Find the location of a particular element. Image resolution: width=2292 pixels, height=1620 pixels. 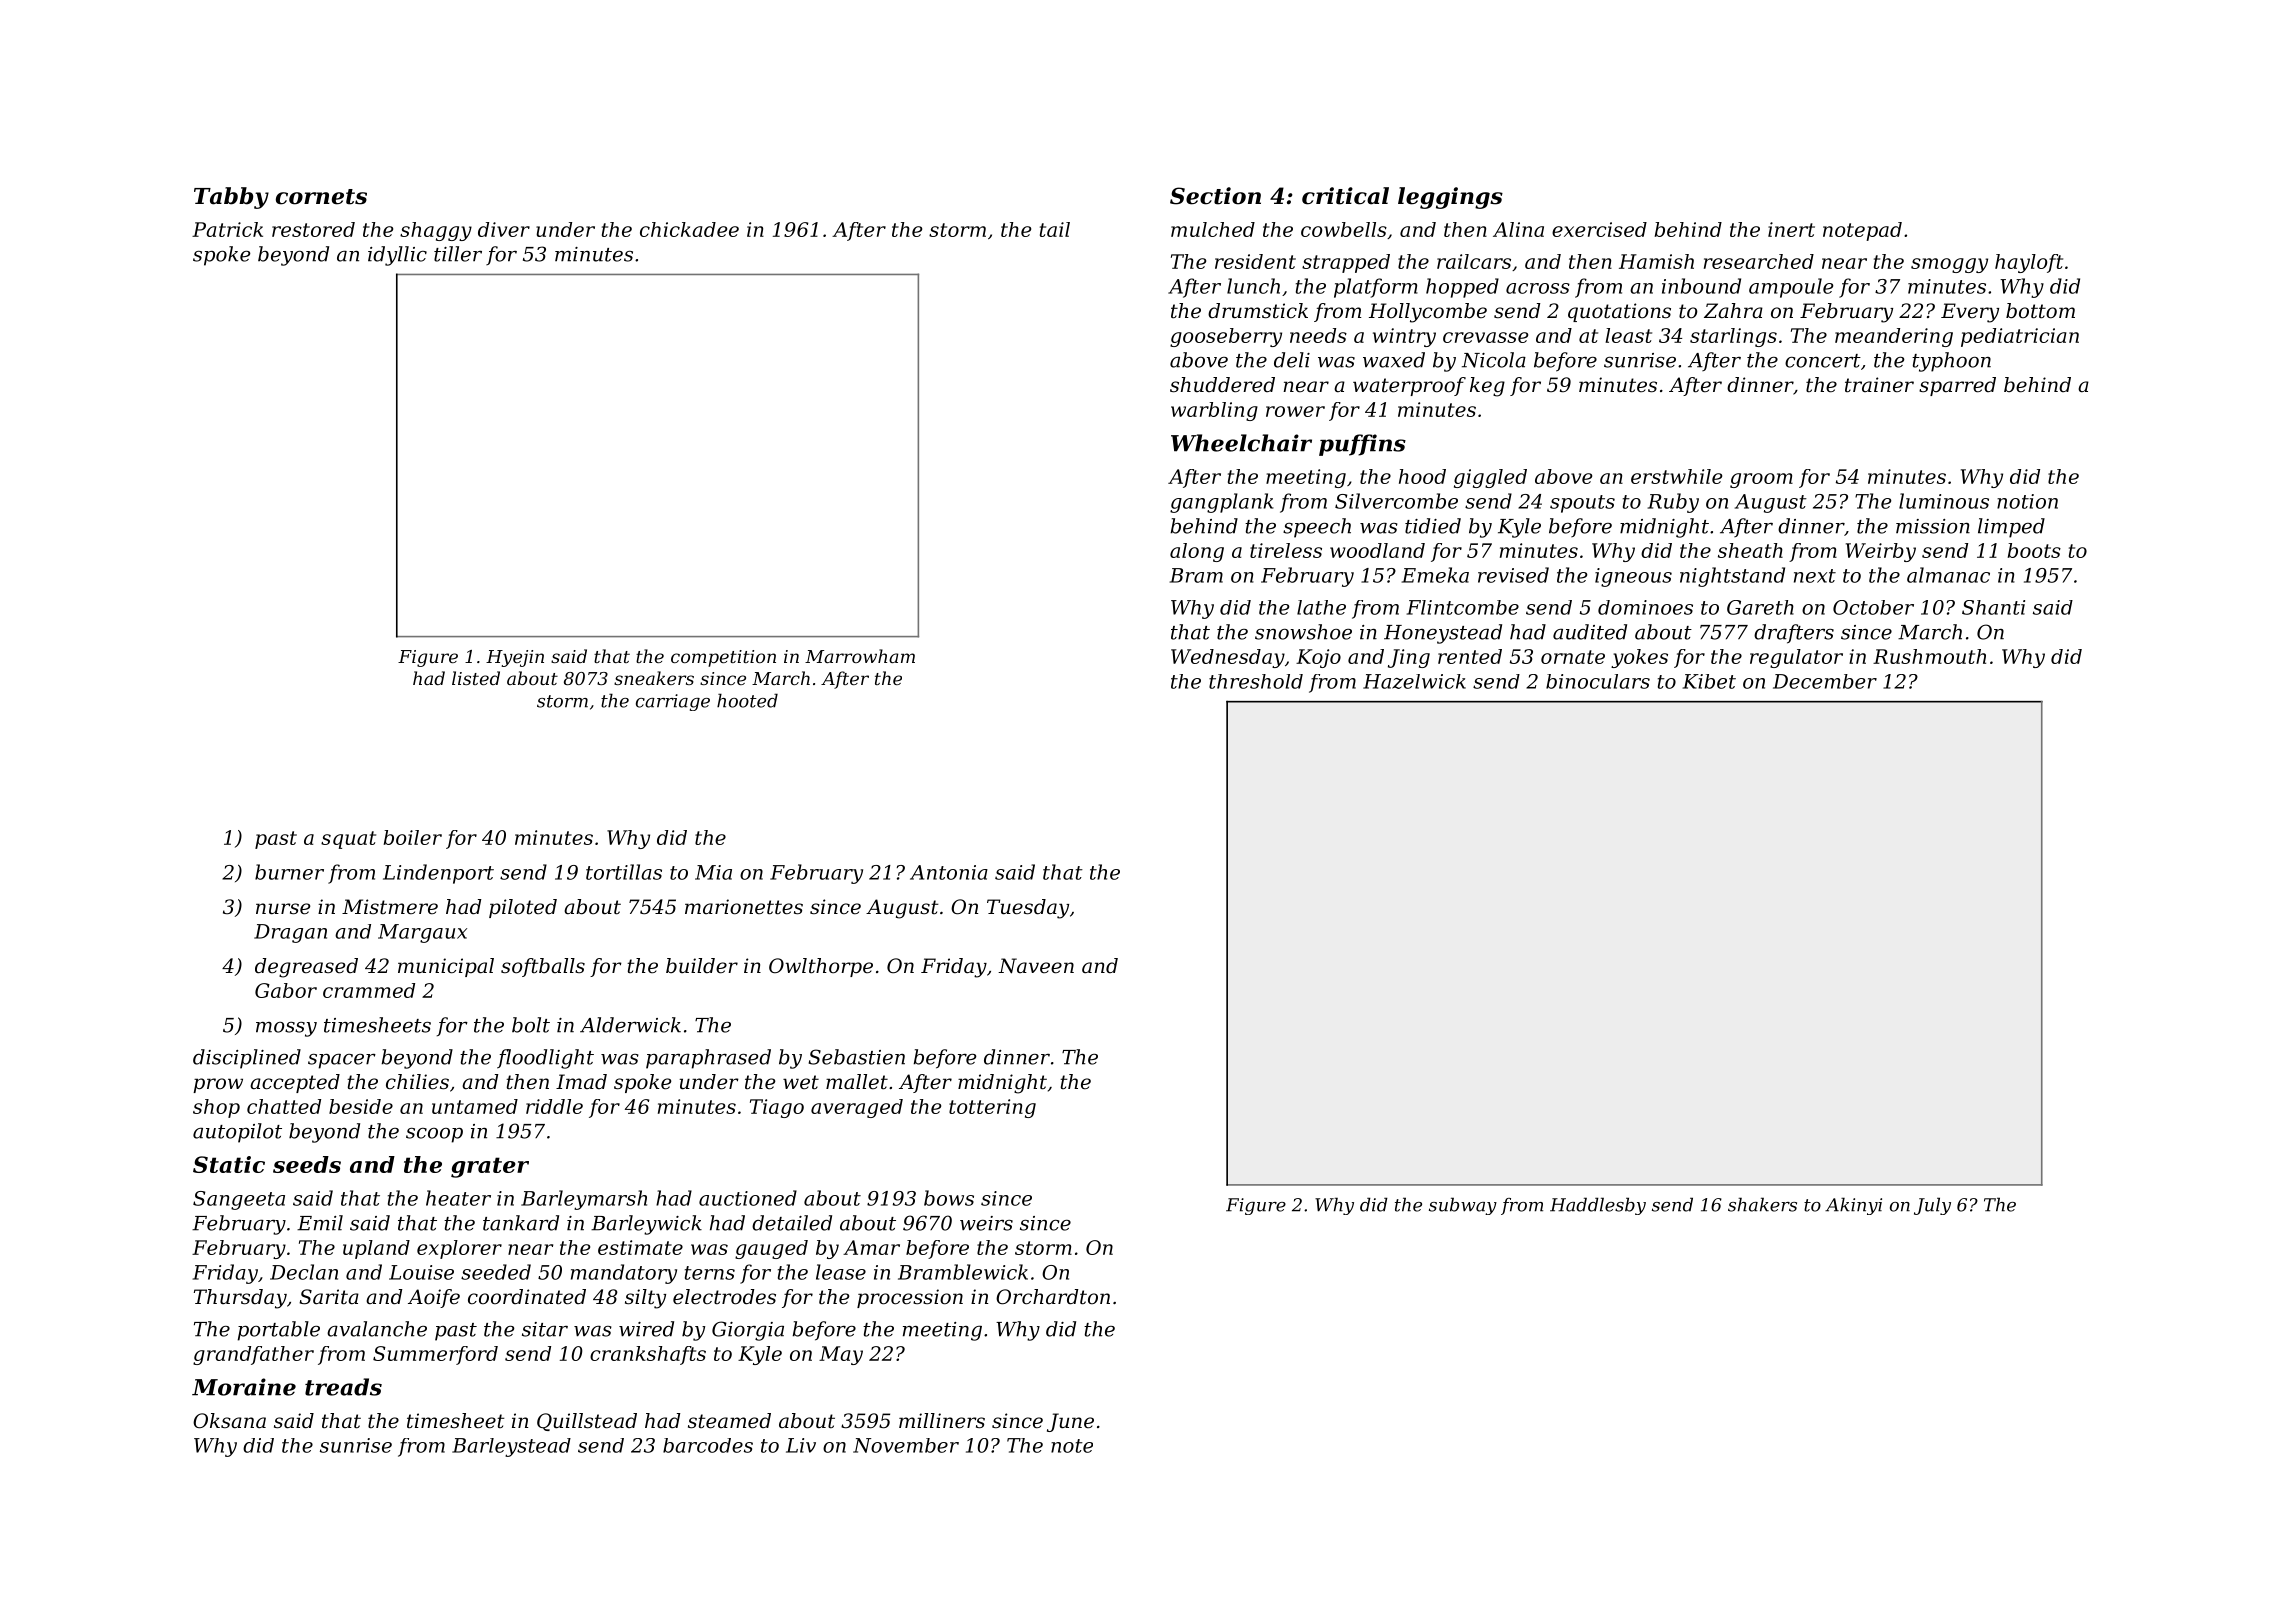

Section is located at coordinates (1215, 196).
